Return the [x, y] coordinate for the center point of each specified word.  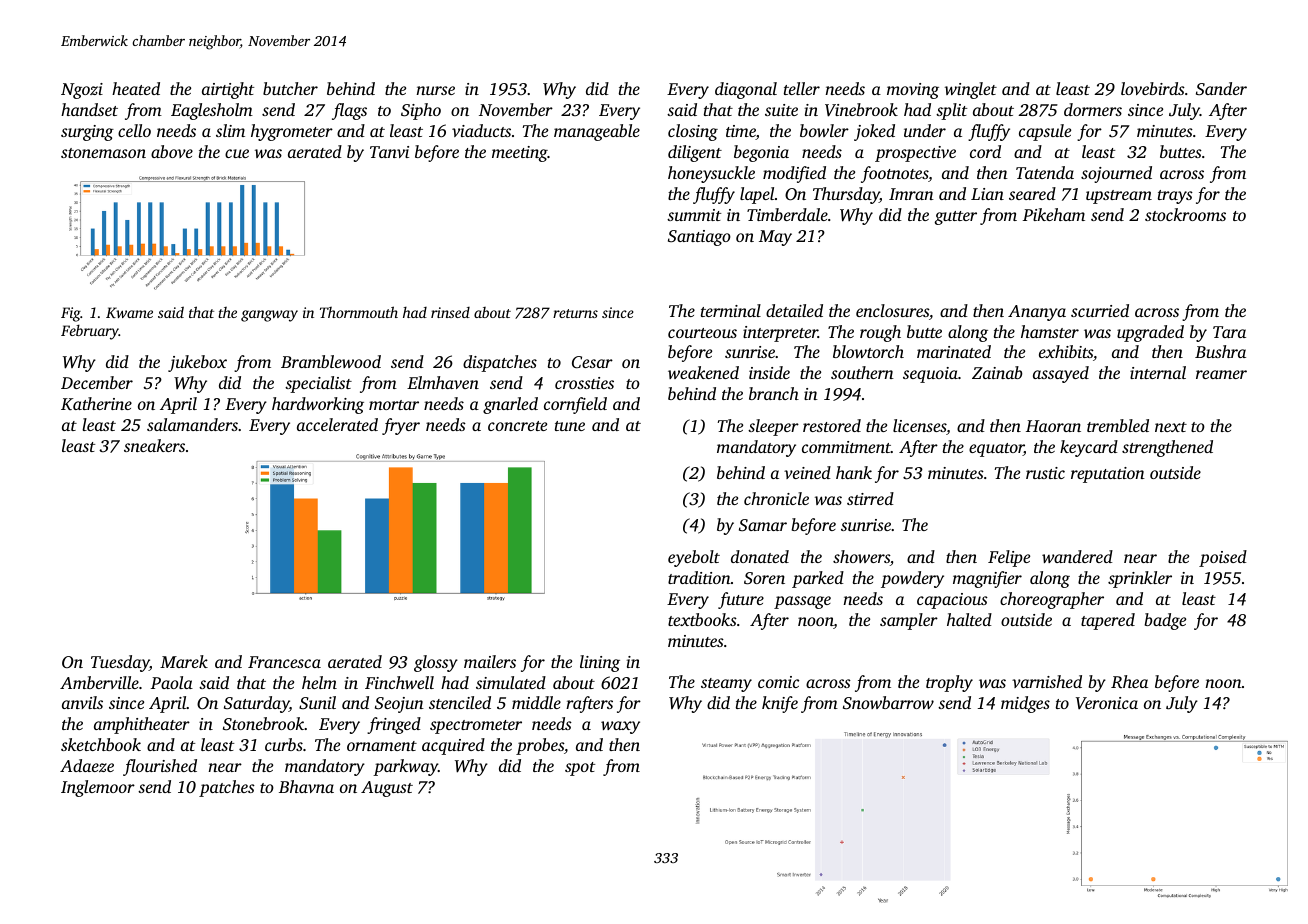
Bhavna [306, 786]
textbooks [702, 619]
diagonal [746, 90]
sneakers [154, 445]
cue [237, 153]
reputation [1108, 475]
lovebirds [1153, 88]
